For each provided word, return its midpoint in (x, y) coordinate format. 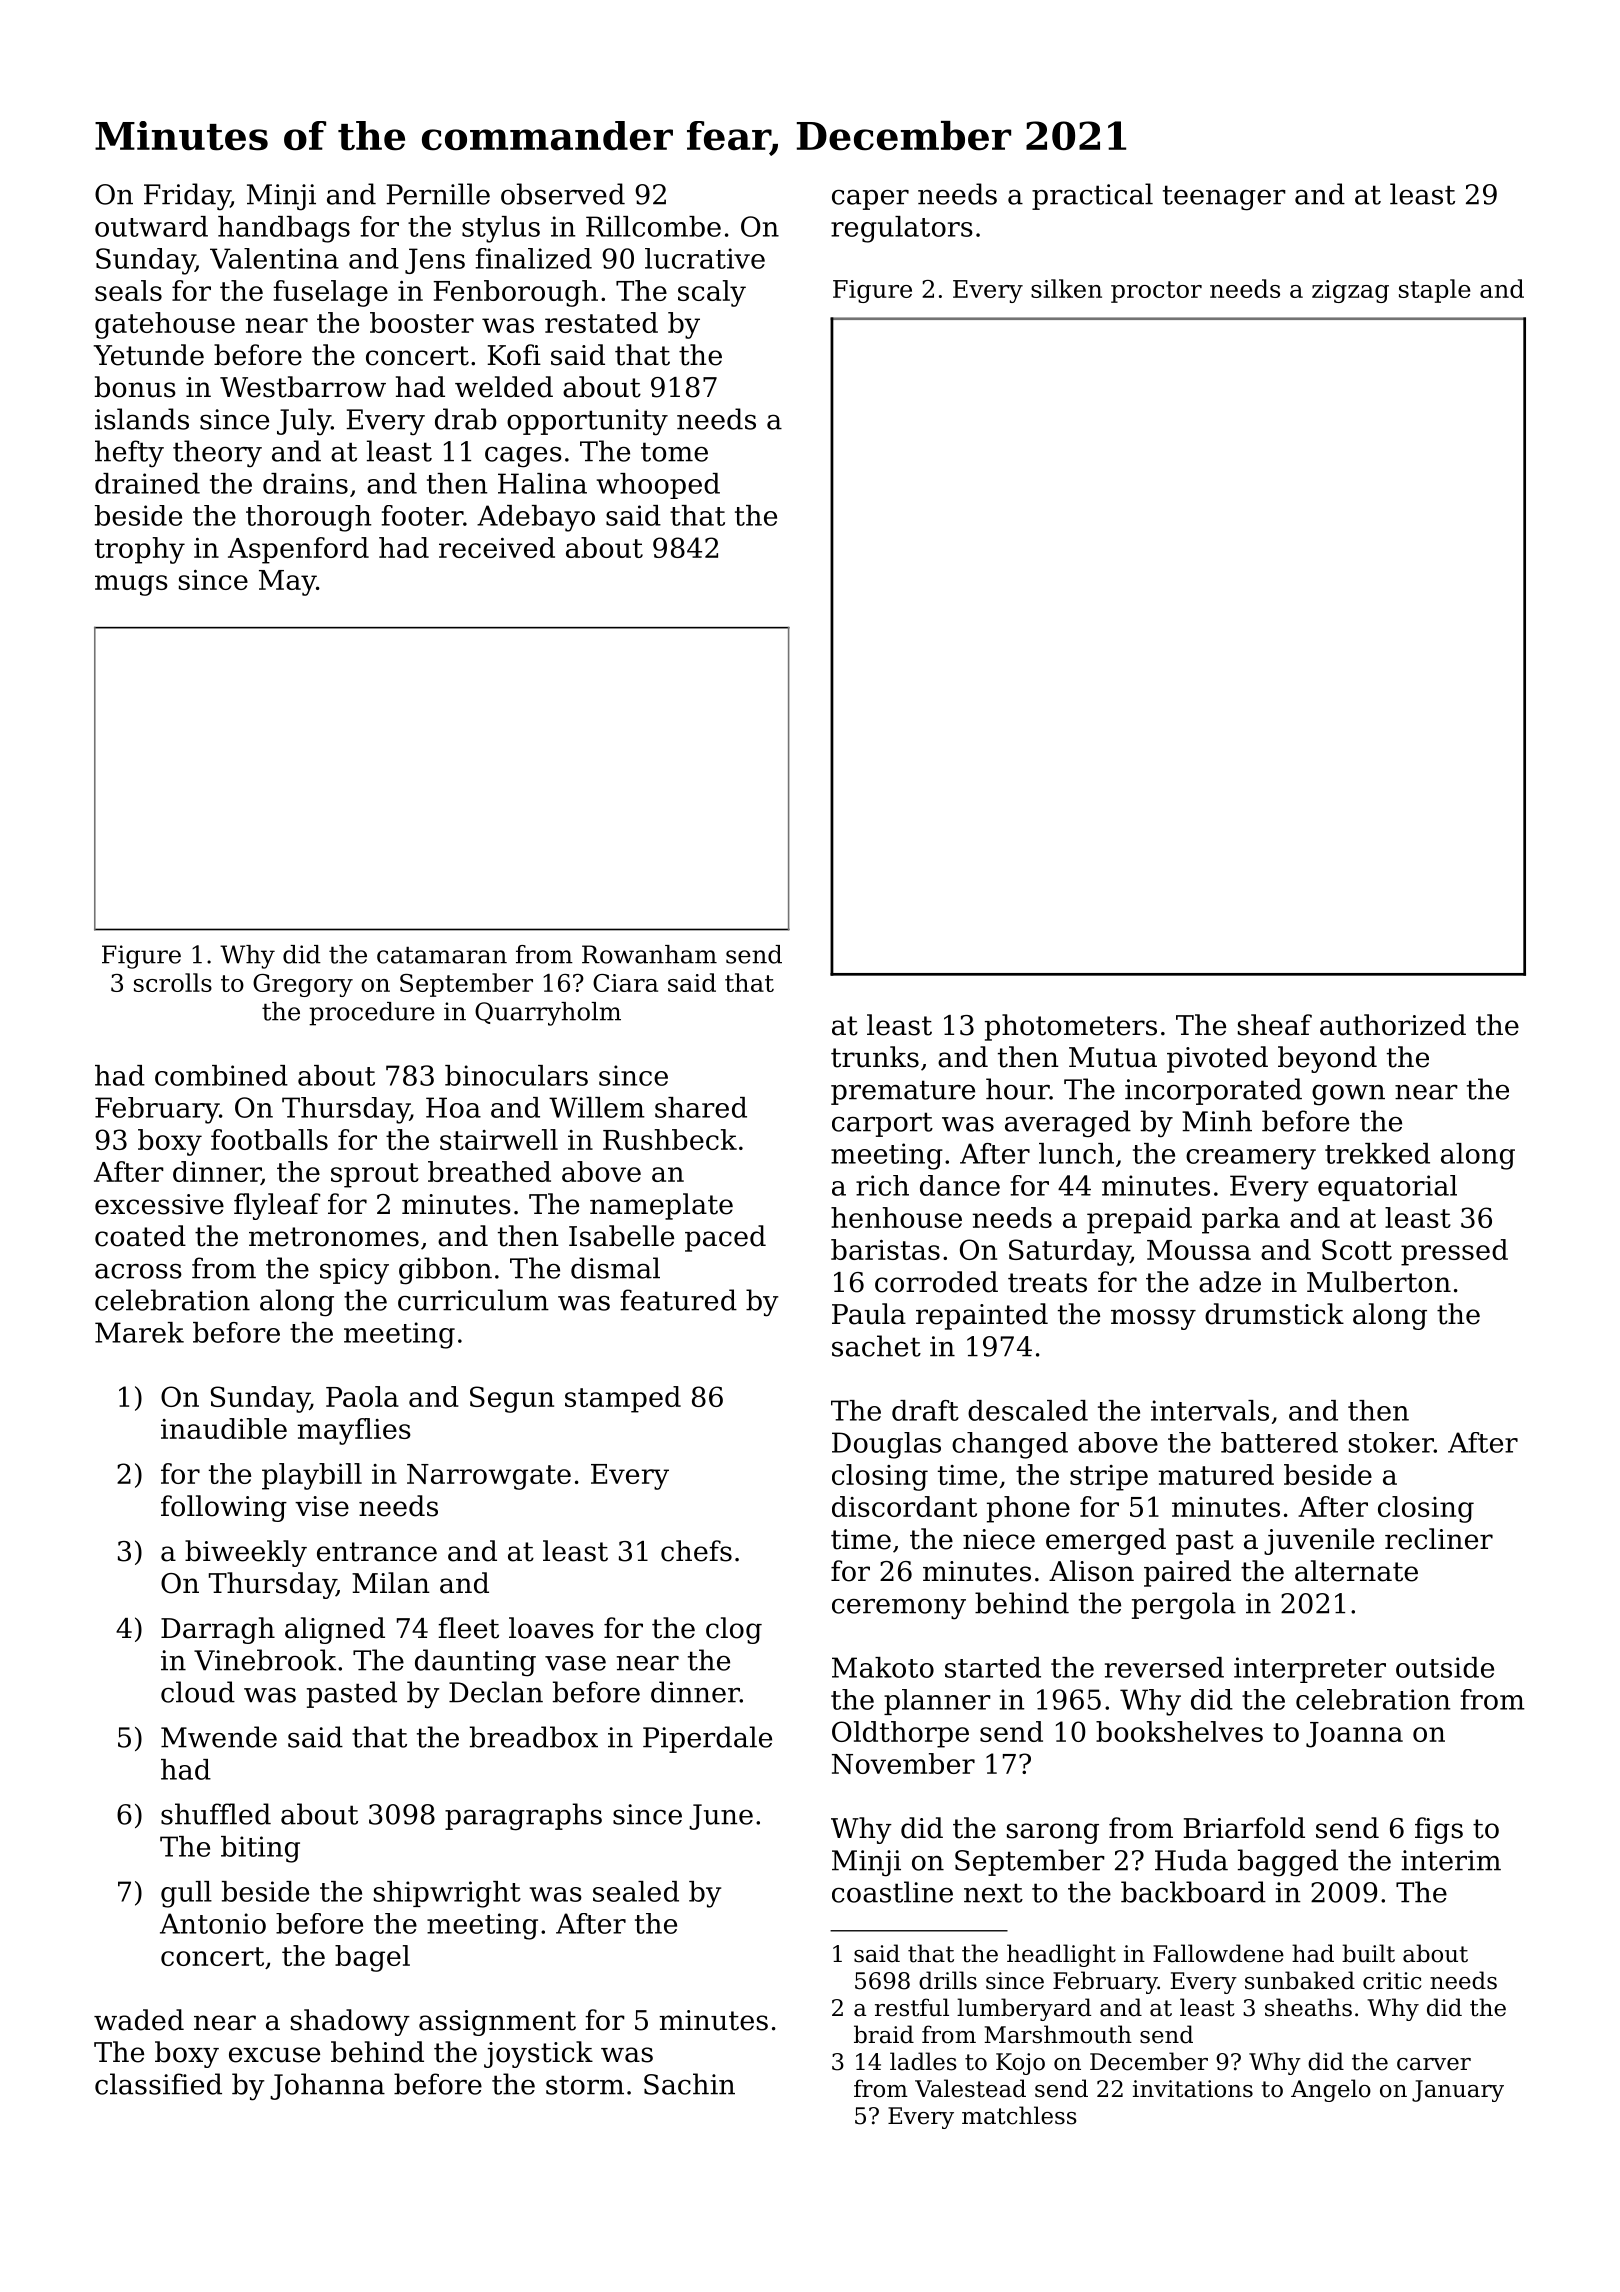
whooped (658, 486)
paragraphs (523, 1817)
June (721, 1817)
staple (1435, 291)
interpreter (1310, 1670)
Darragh (218, 1630)
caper (870, 200)
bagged (1288, 1863)
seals (128, 290)
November (903, 1763)
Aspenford (298, 550)
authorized (1393, 1025)
